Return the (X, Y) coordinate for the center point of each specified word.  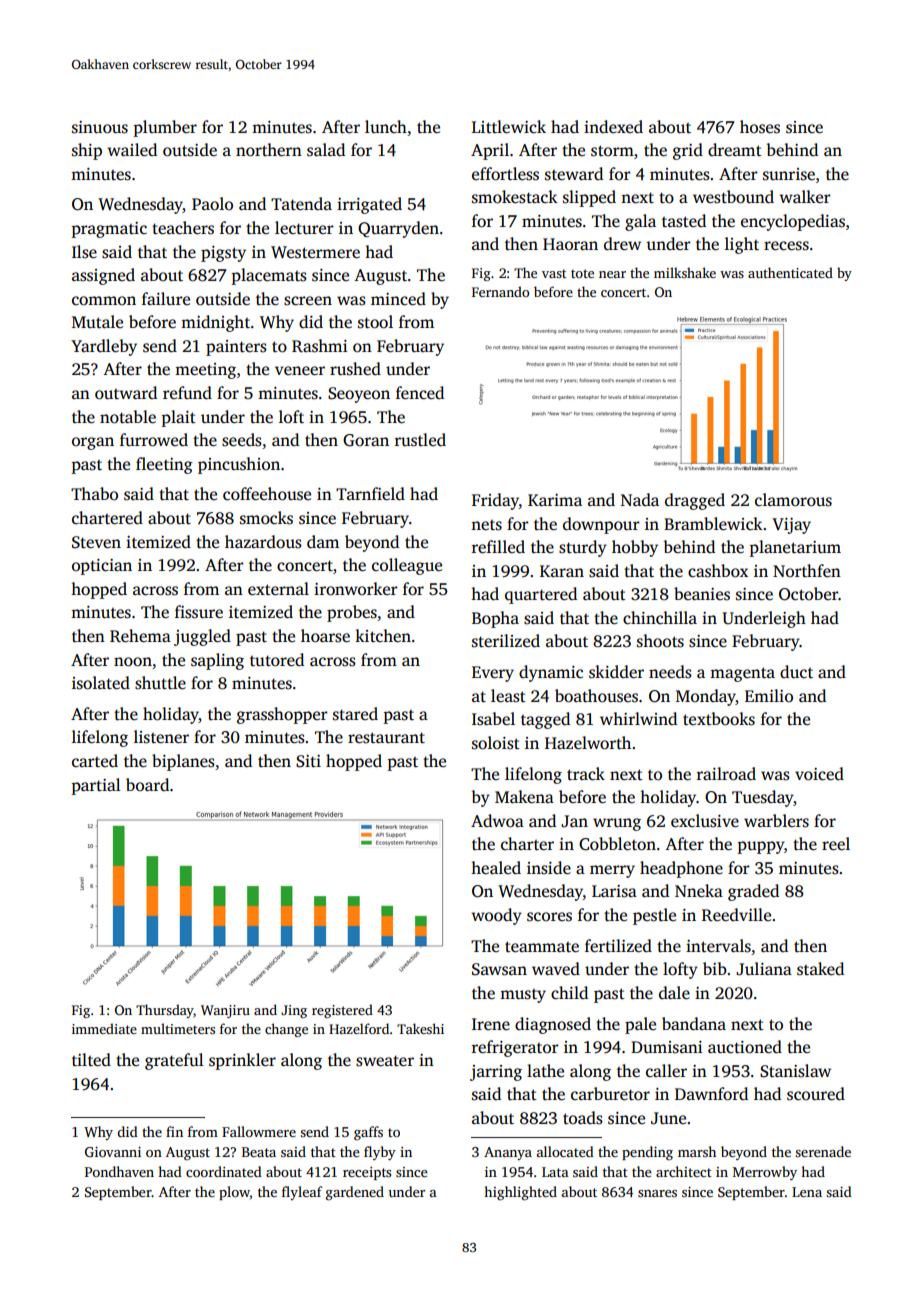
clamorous (793, 500)
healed (496, 868)
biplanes (183, 762)
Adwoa (497, 821)
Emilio (769, 695)
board (147, 784)
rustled (420, 440)
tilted (91, 1060)
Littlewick (509, 127)
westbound (733, 197)
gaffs (368, 1133)
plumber (165, 128)
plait (179, 418)
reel (836, 844)
